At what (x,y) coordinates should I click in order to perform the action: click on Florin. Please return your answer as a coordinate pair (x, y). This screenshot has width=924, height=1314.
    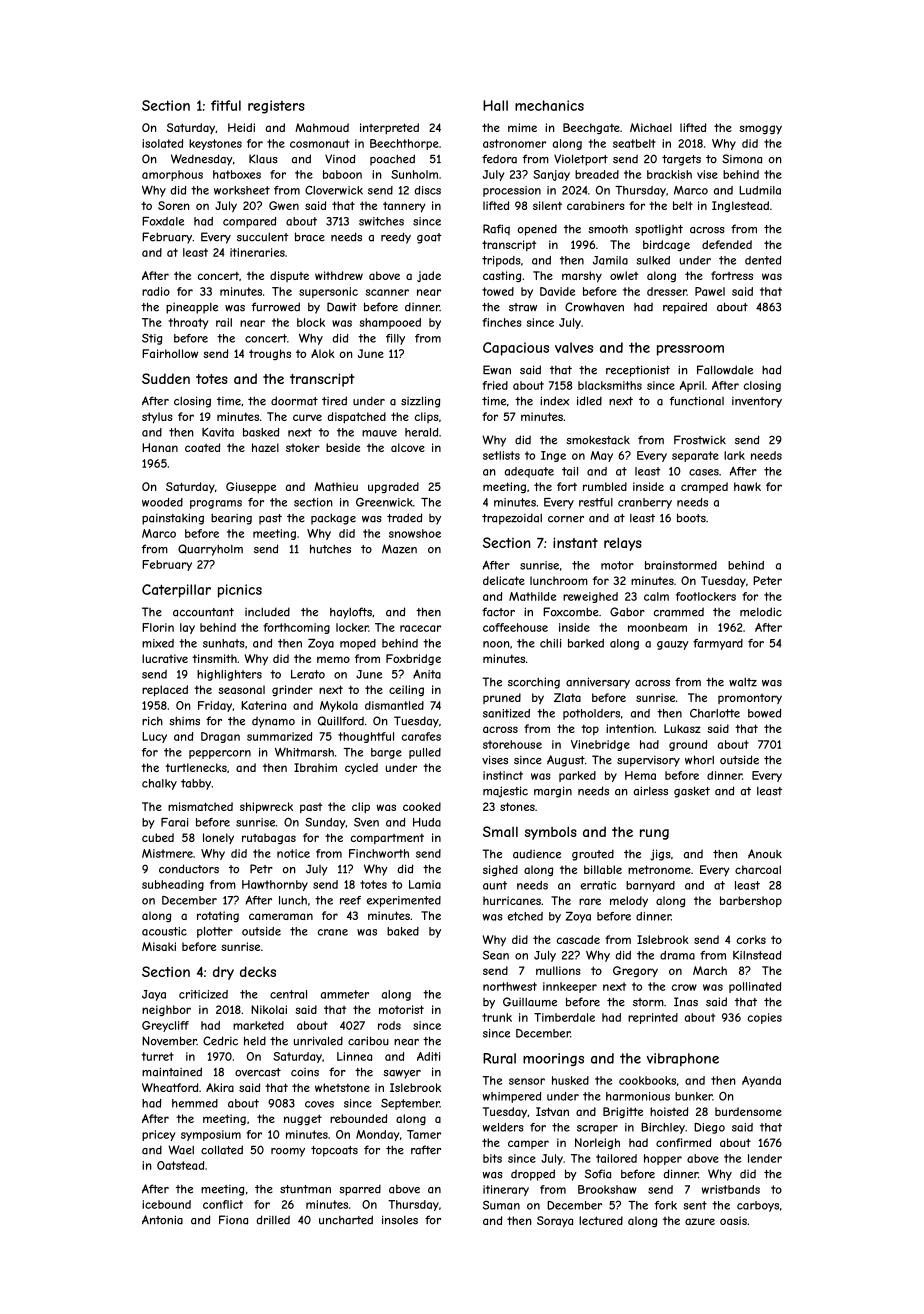
    Looking at the image, I should click on (158, 627).
